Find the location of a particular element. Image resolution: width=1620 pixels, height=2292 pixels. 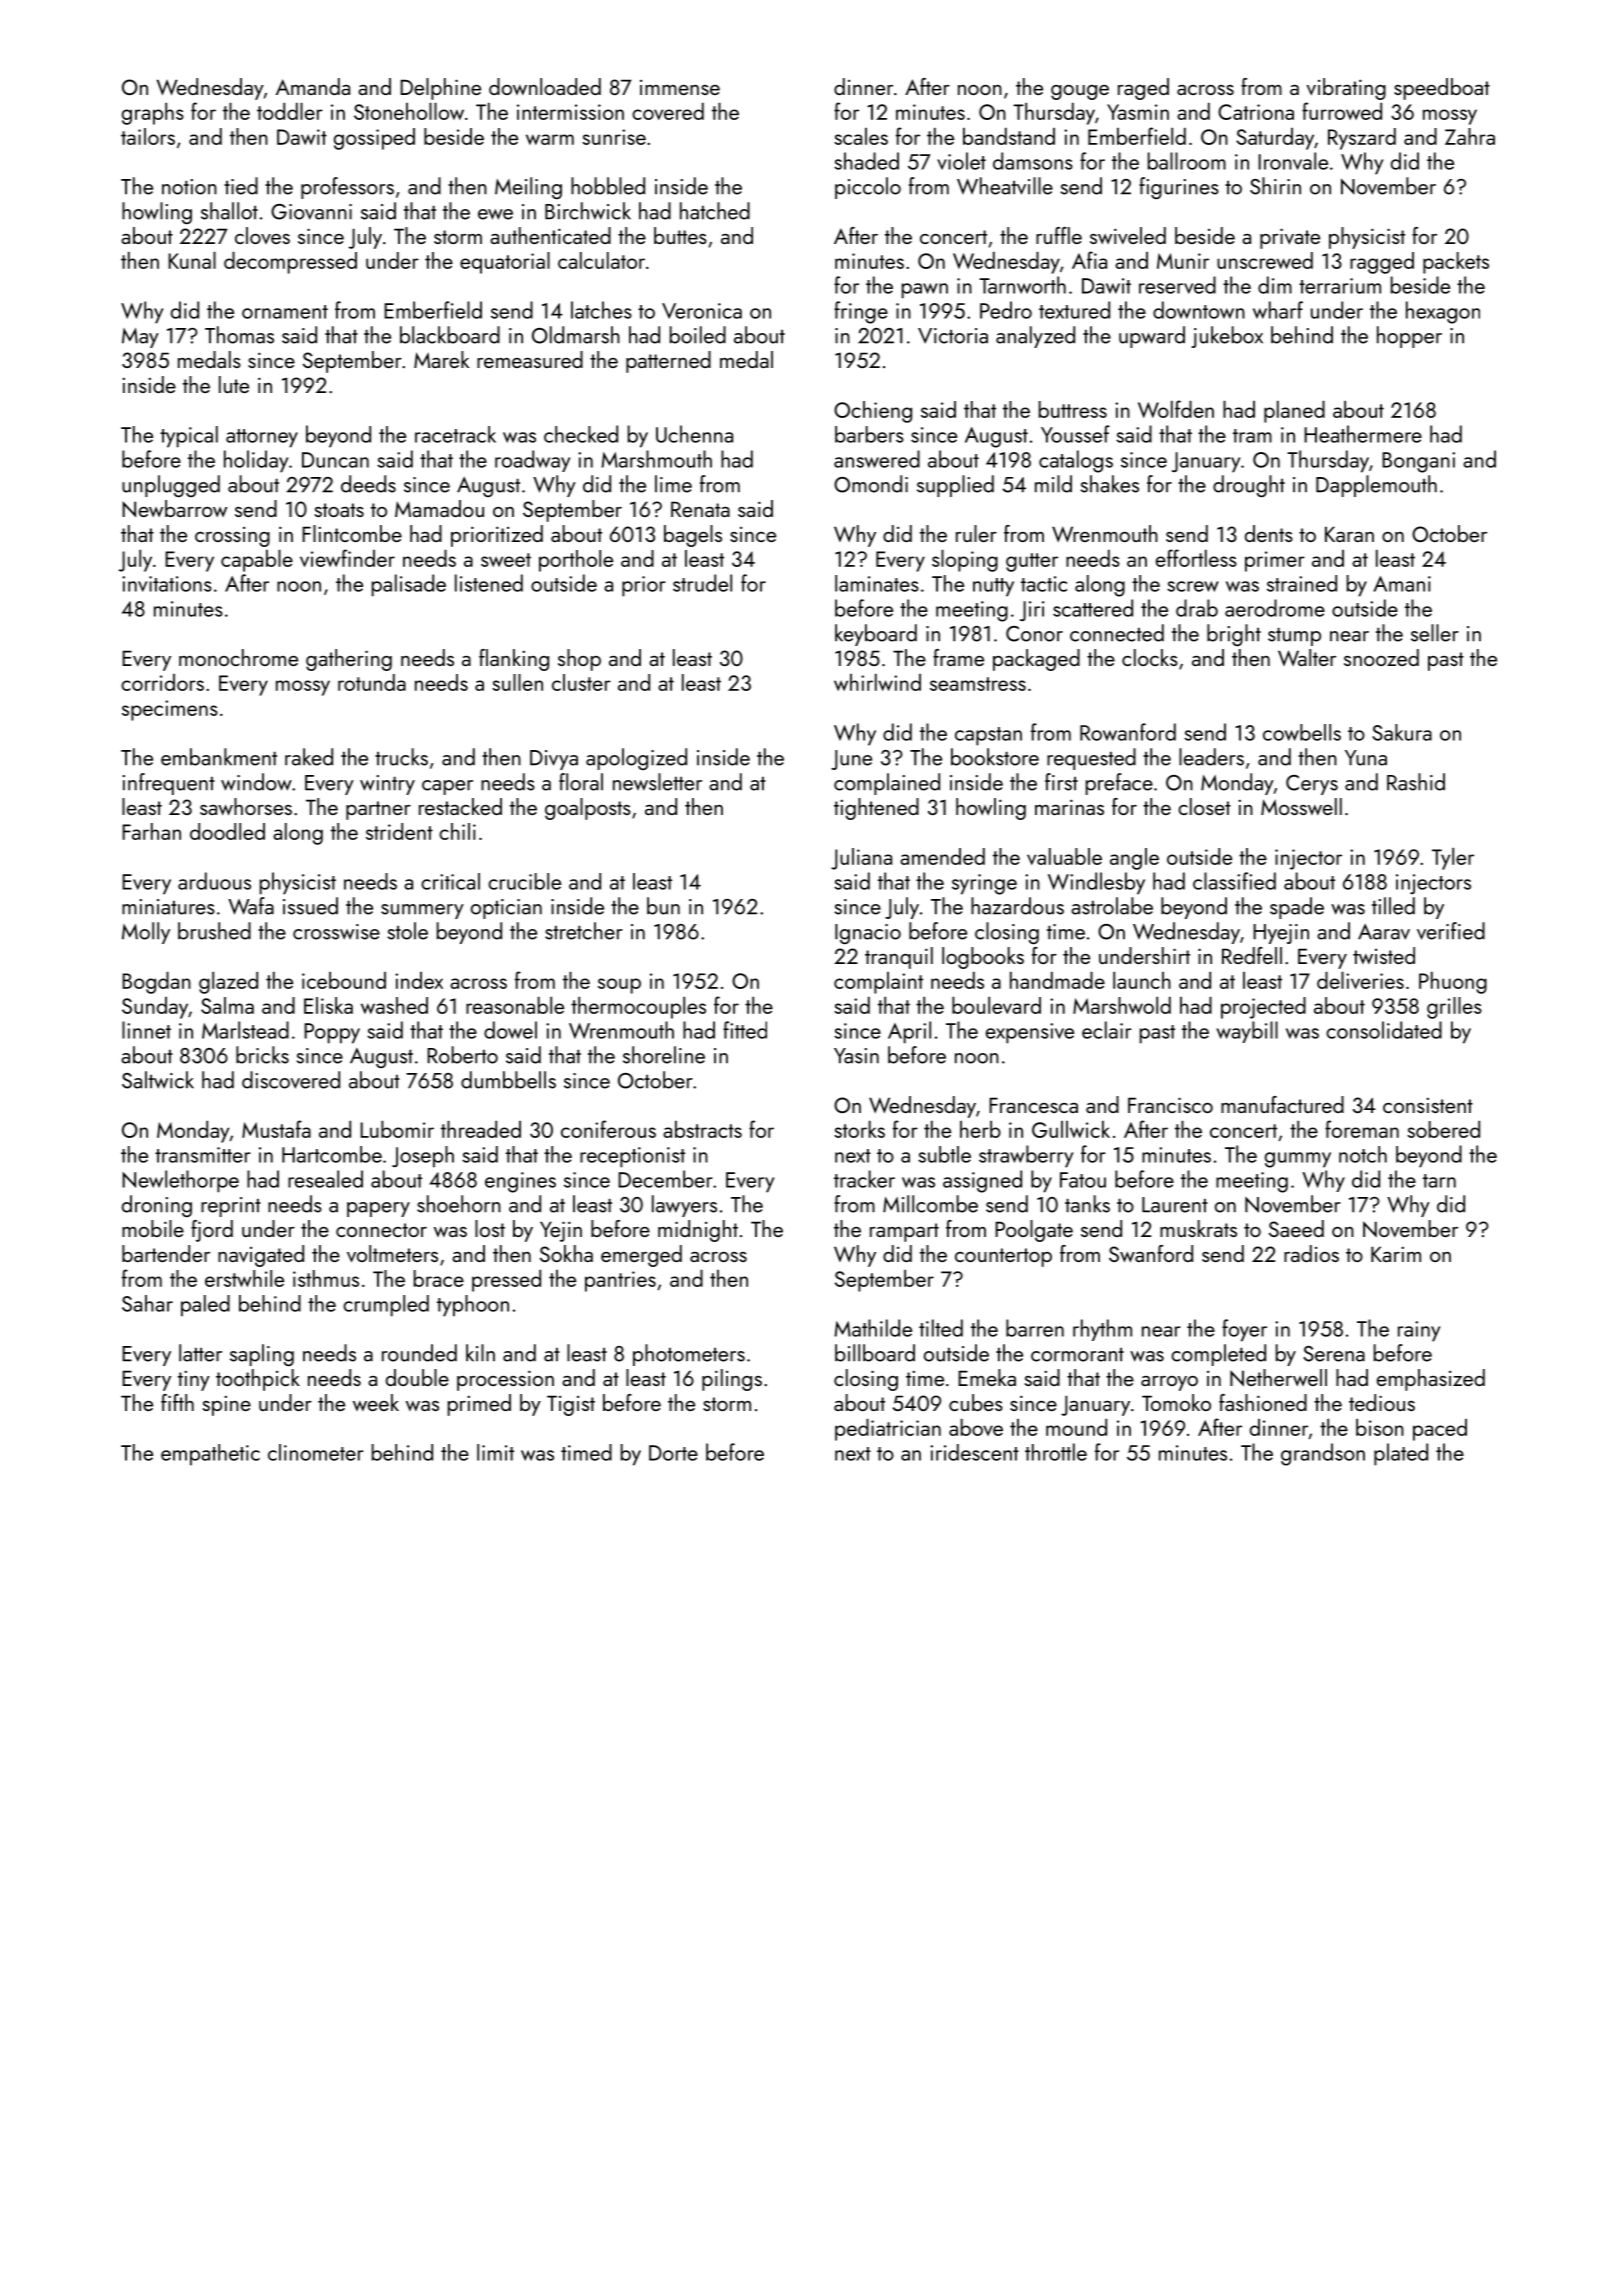

Bongani is located at coordinates (1418, 462).
